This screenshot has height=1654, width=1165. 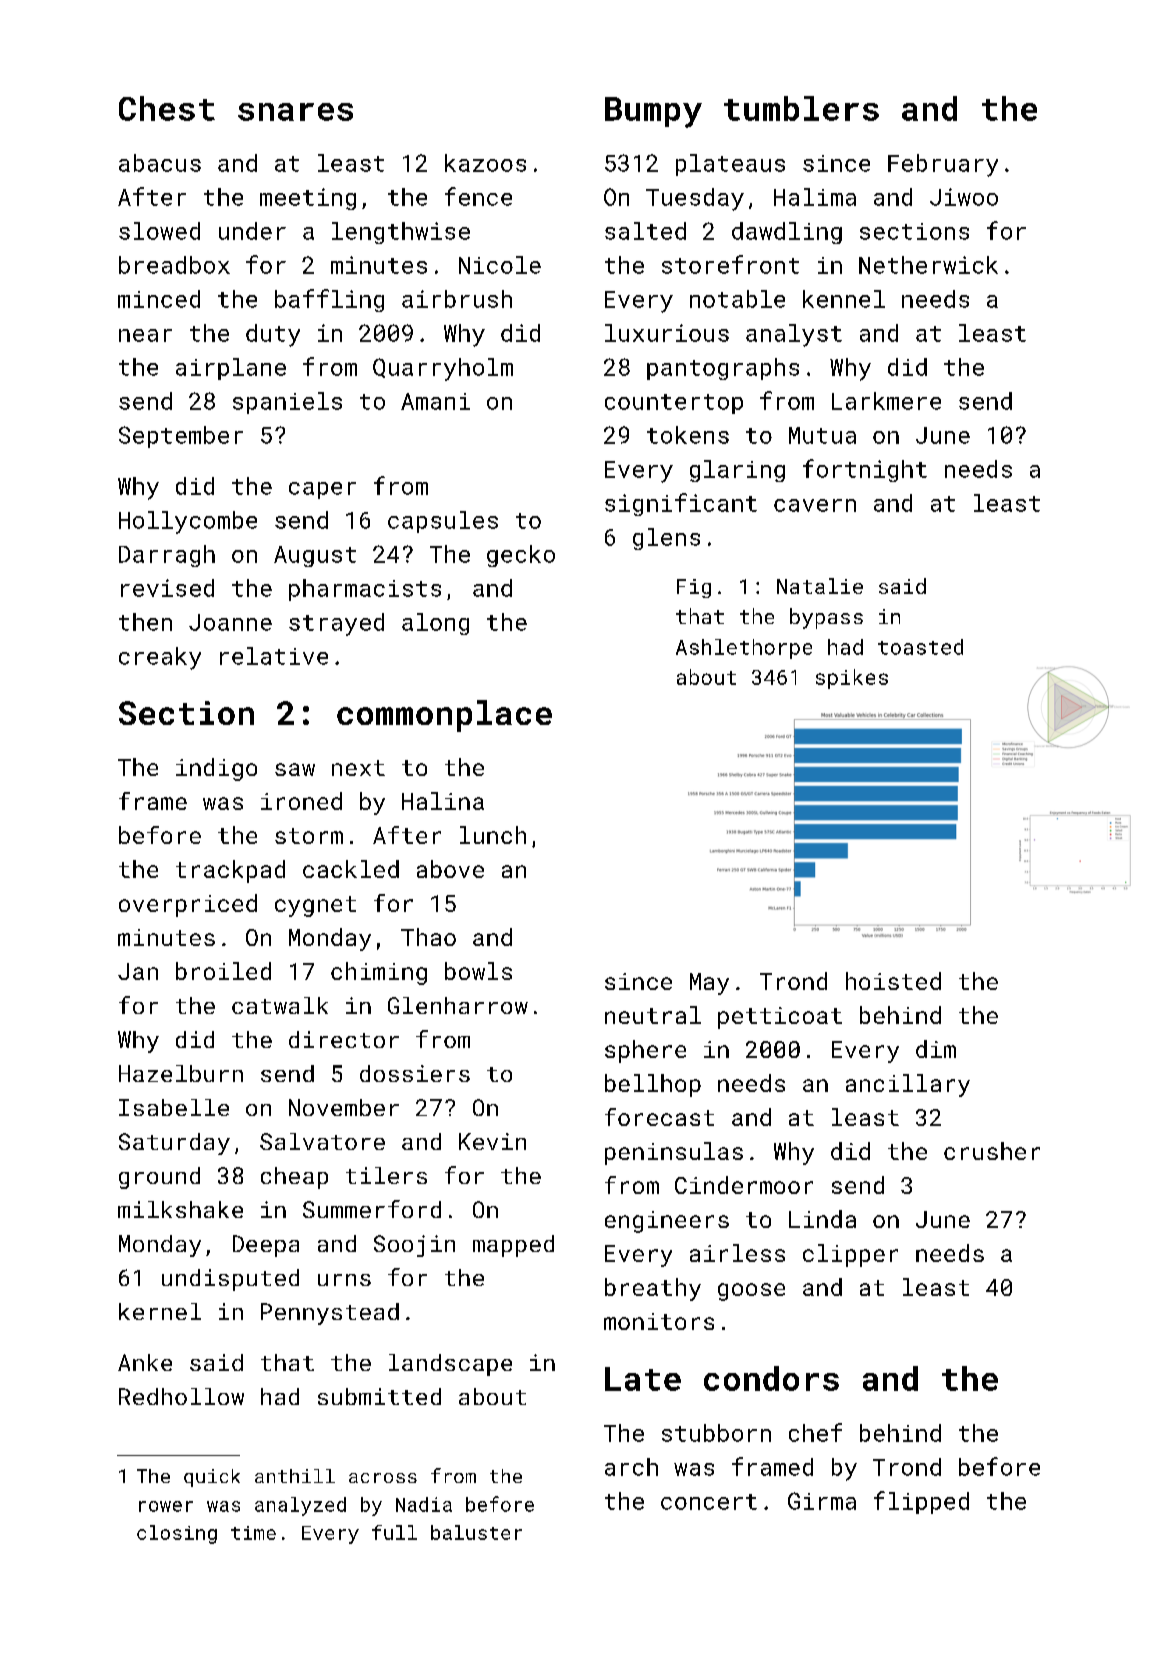 I want to click on mapped, so click(x=513, y=1246).
